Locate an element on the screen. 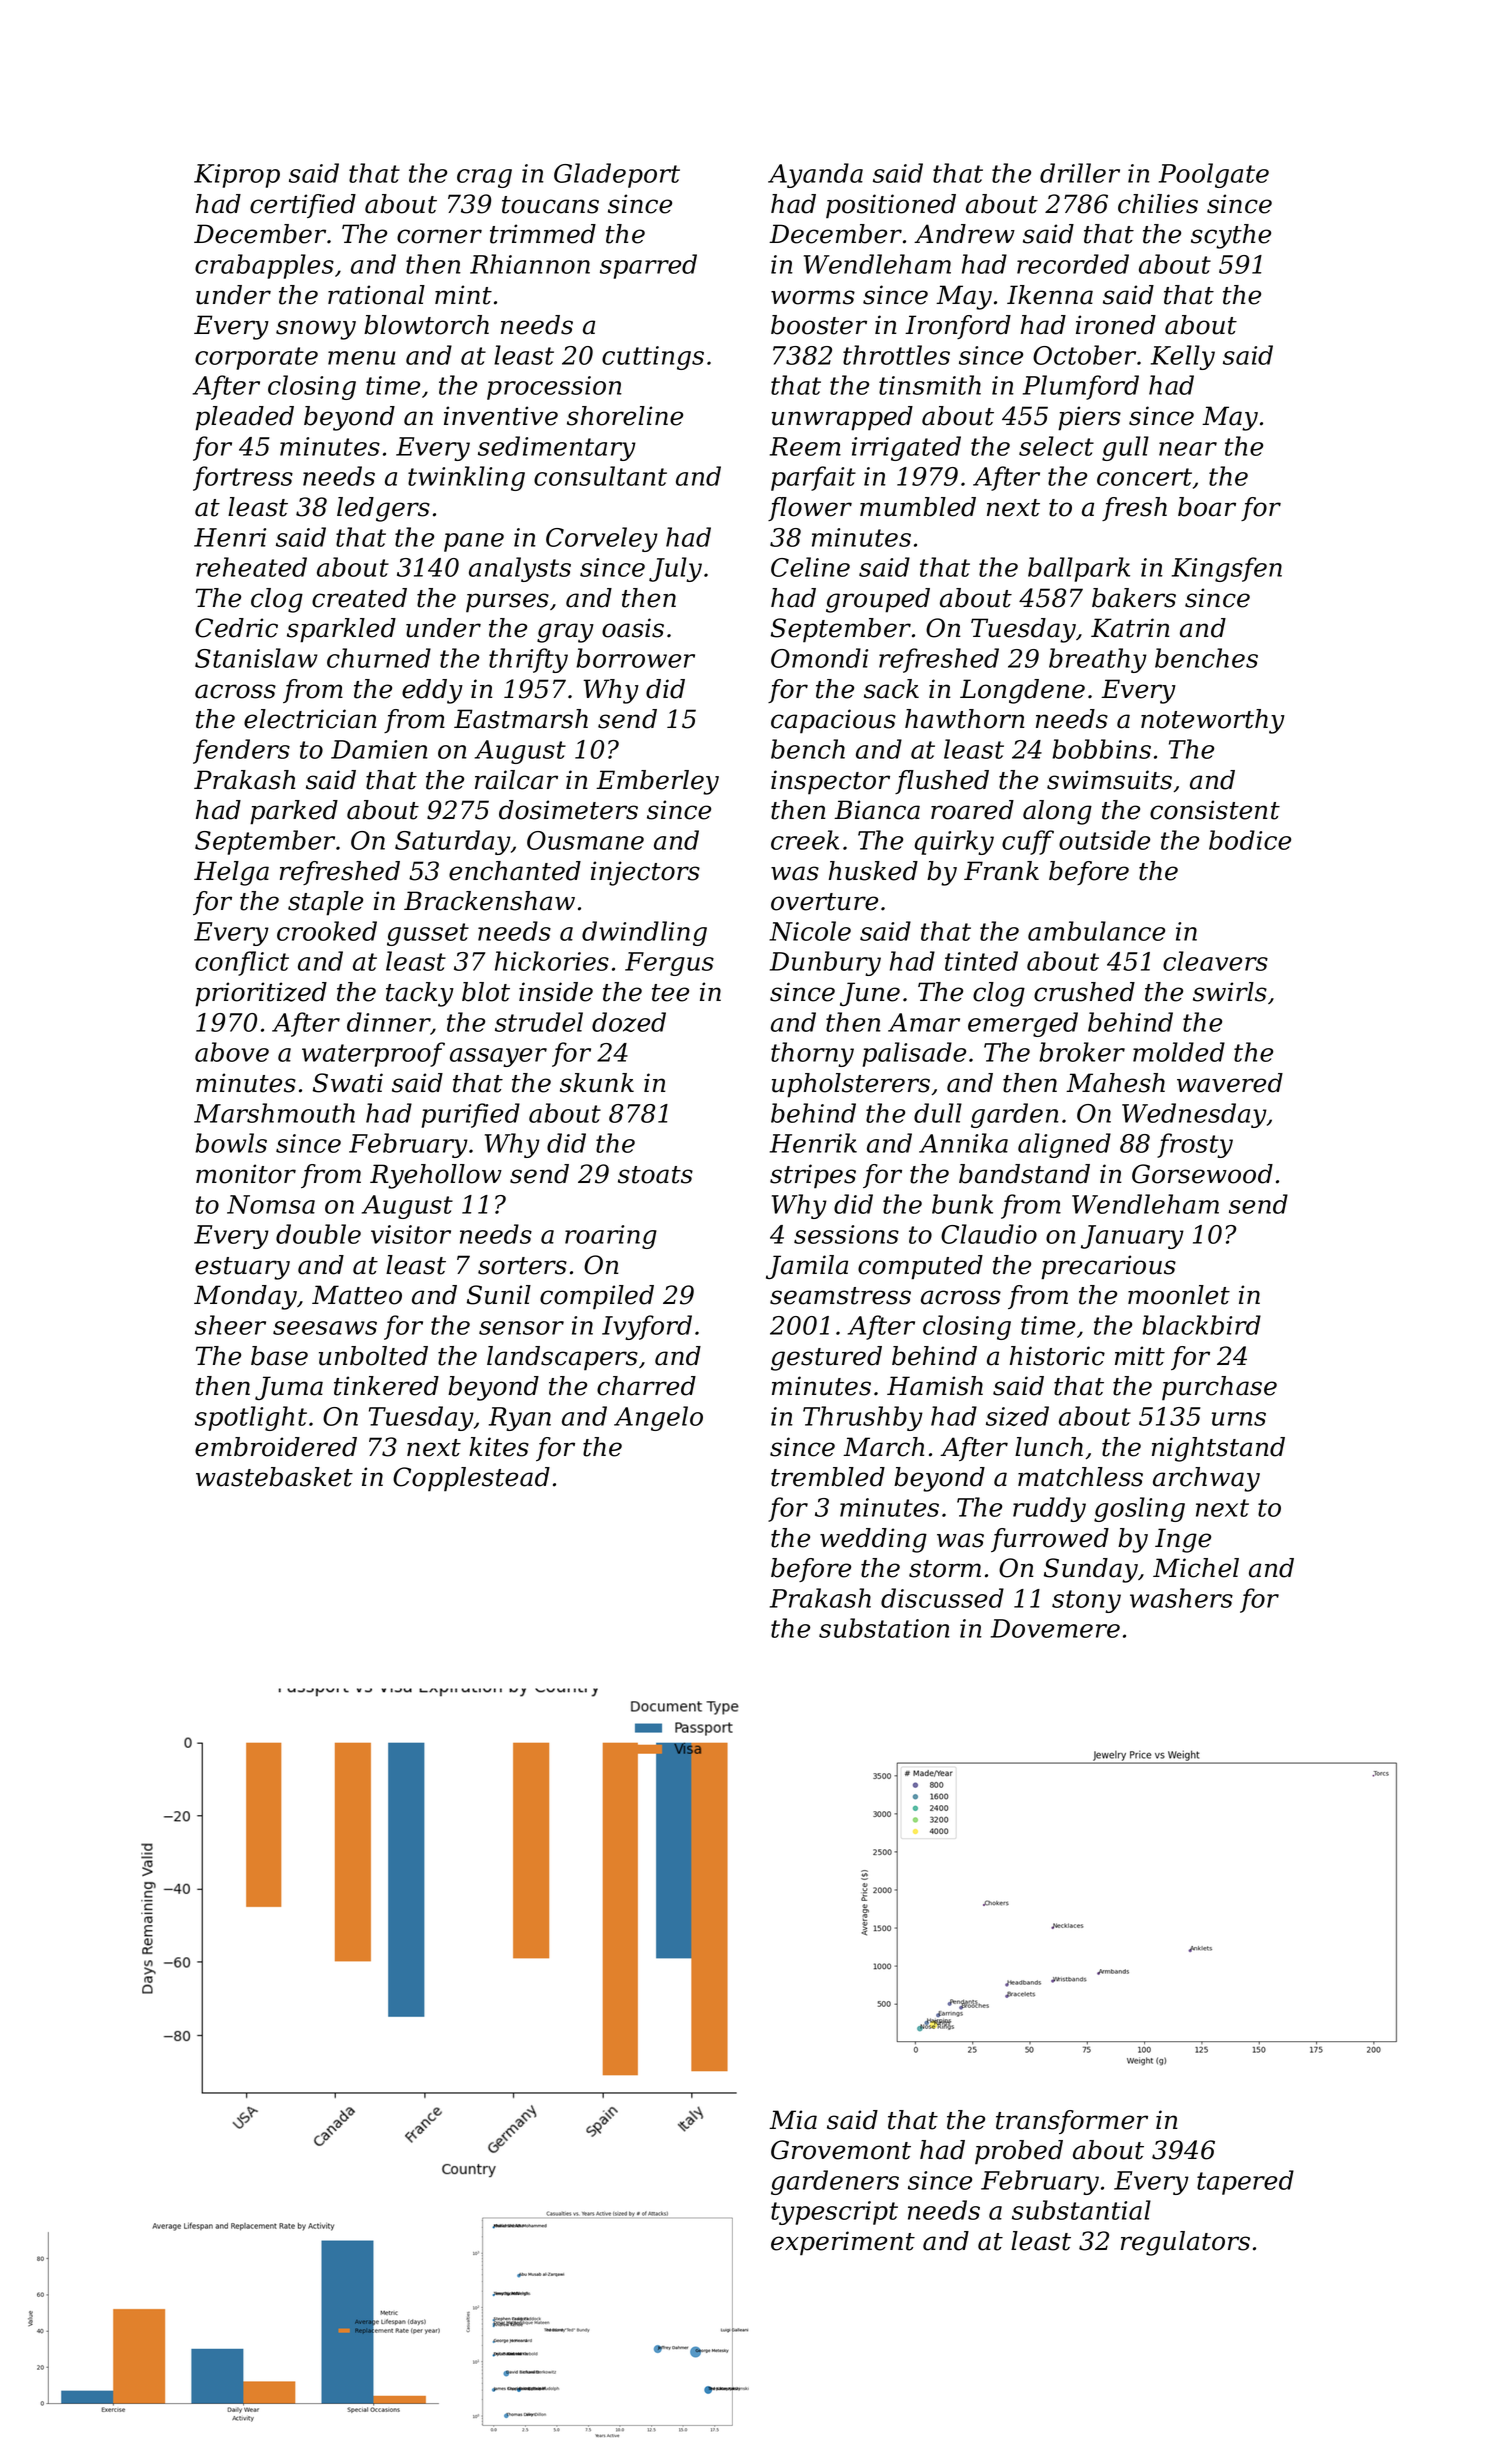 This screenshot has width=1496, height=2464. washers is located at coordinates (1181, 1598).
